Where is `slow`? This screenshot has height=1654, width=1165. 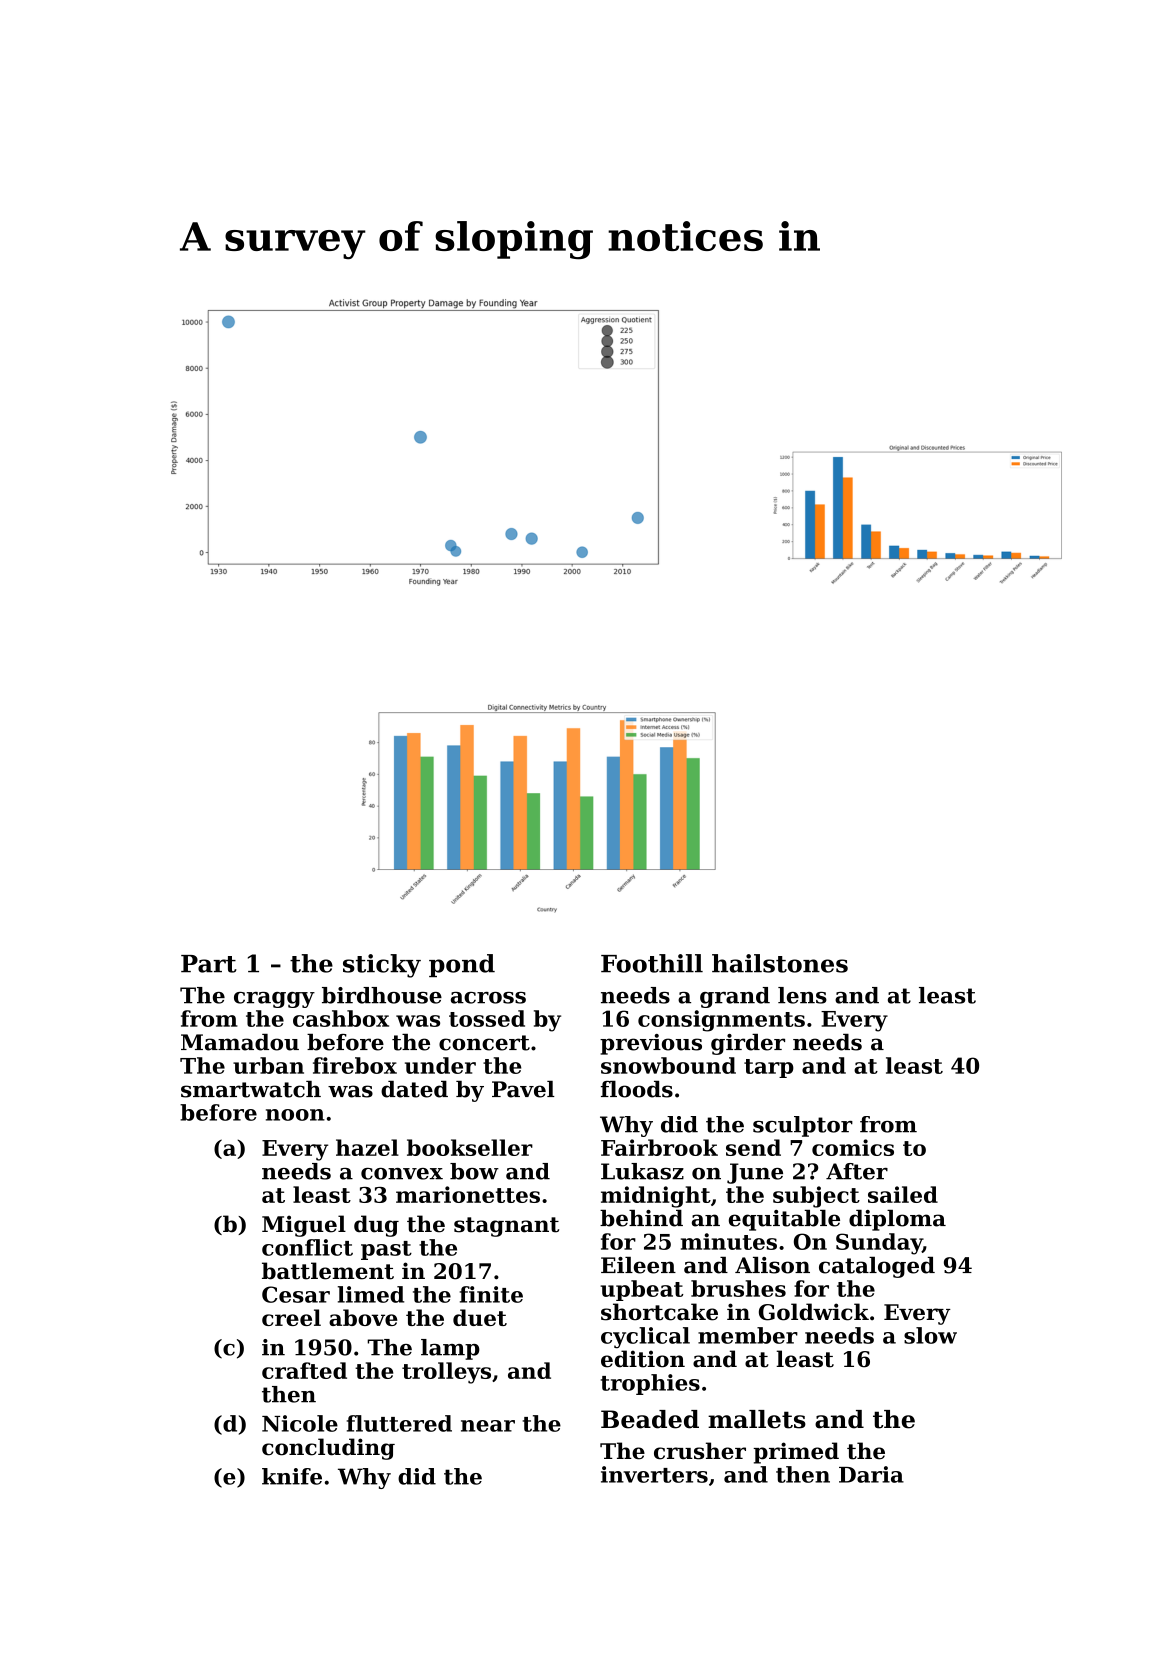
slow is located at coordinates (930, 1335).
